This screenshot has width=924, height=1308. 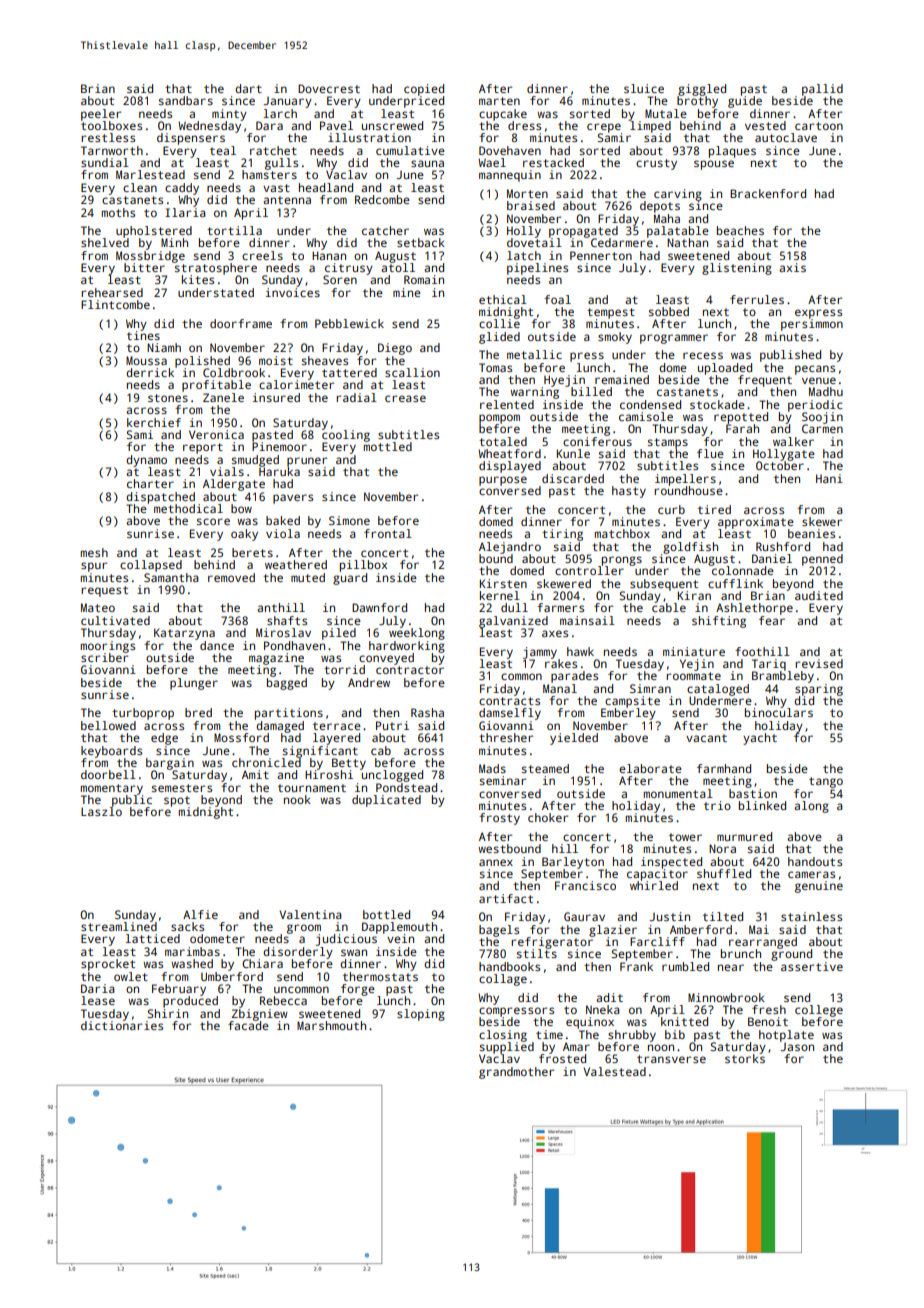 I want to click on published, so click(x=790, y=356).
